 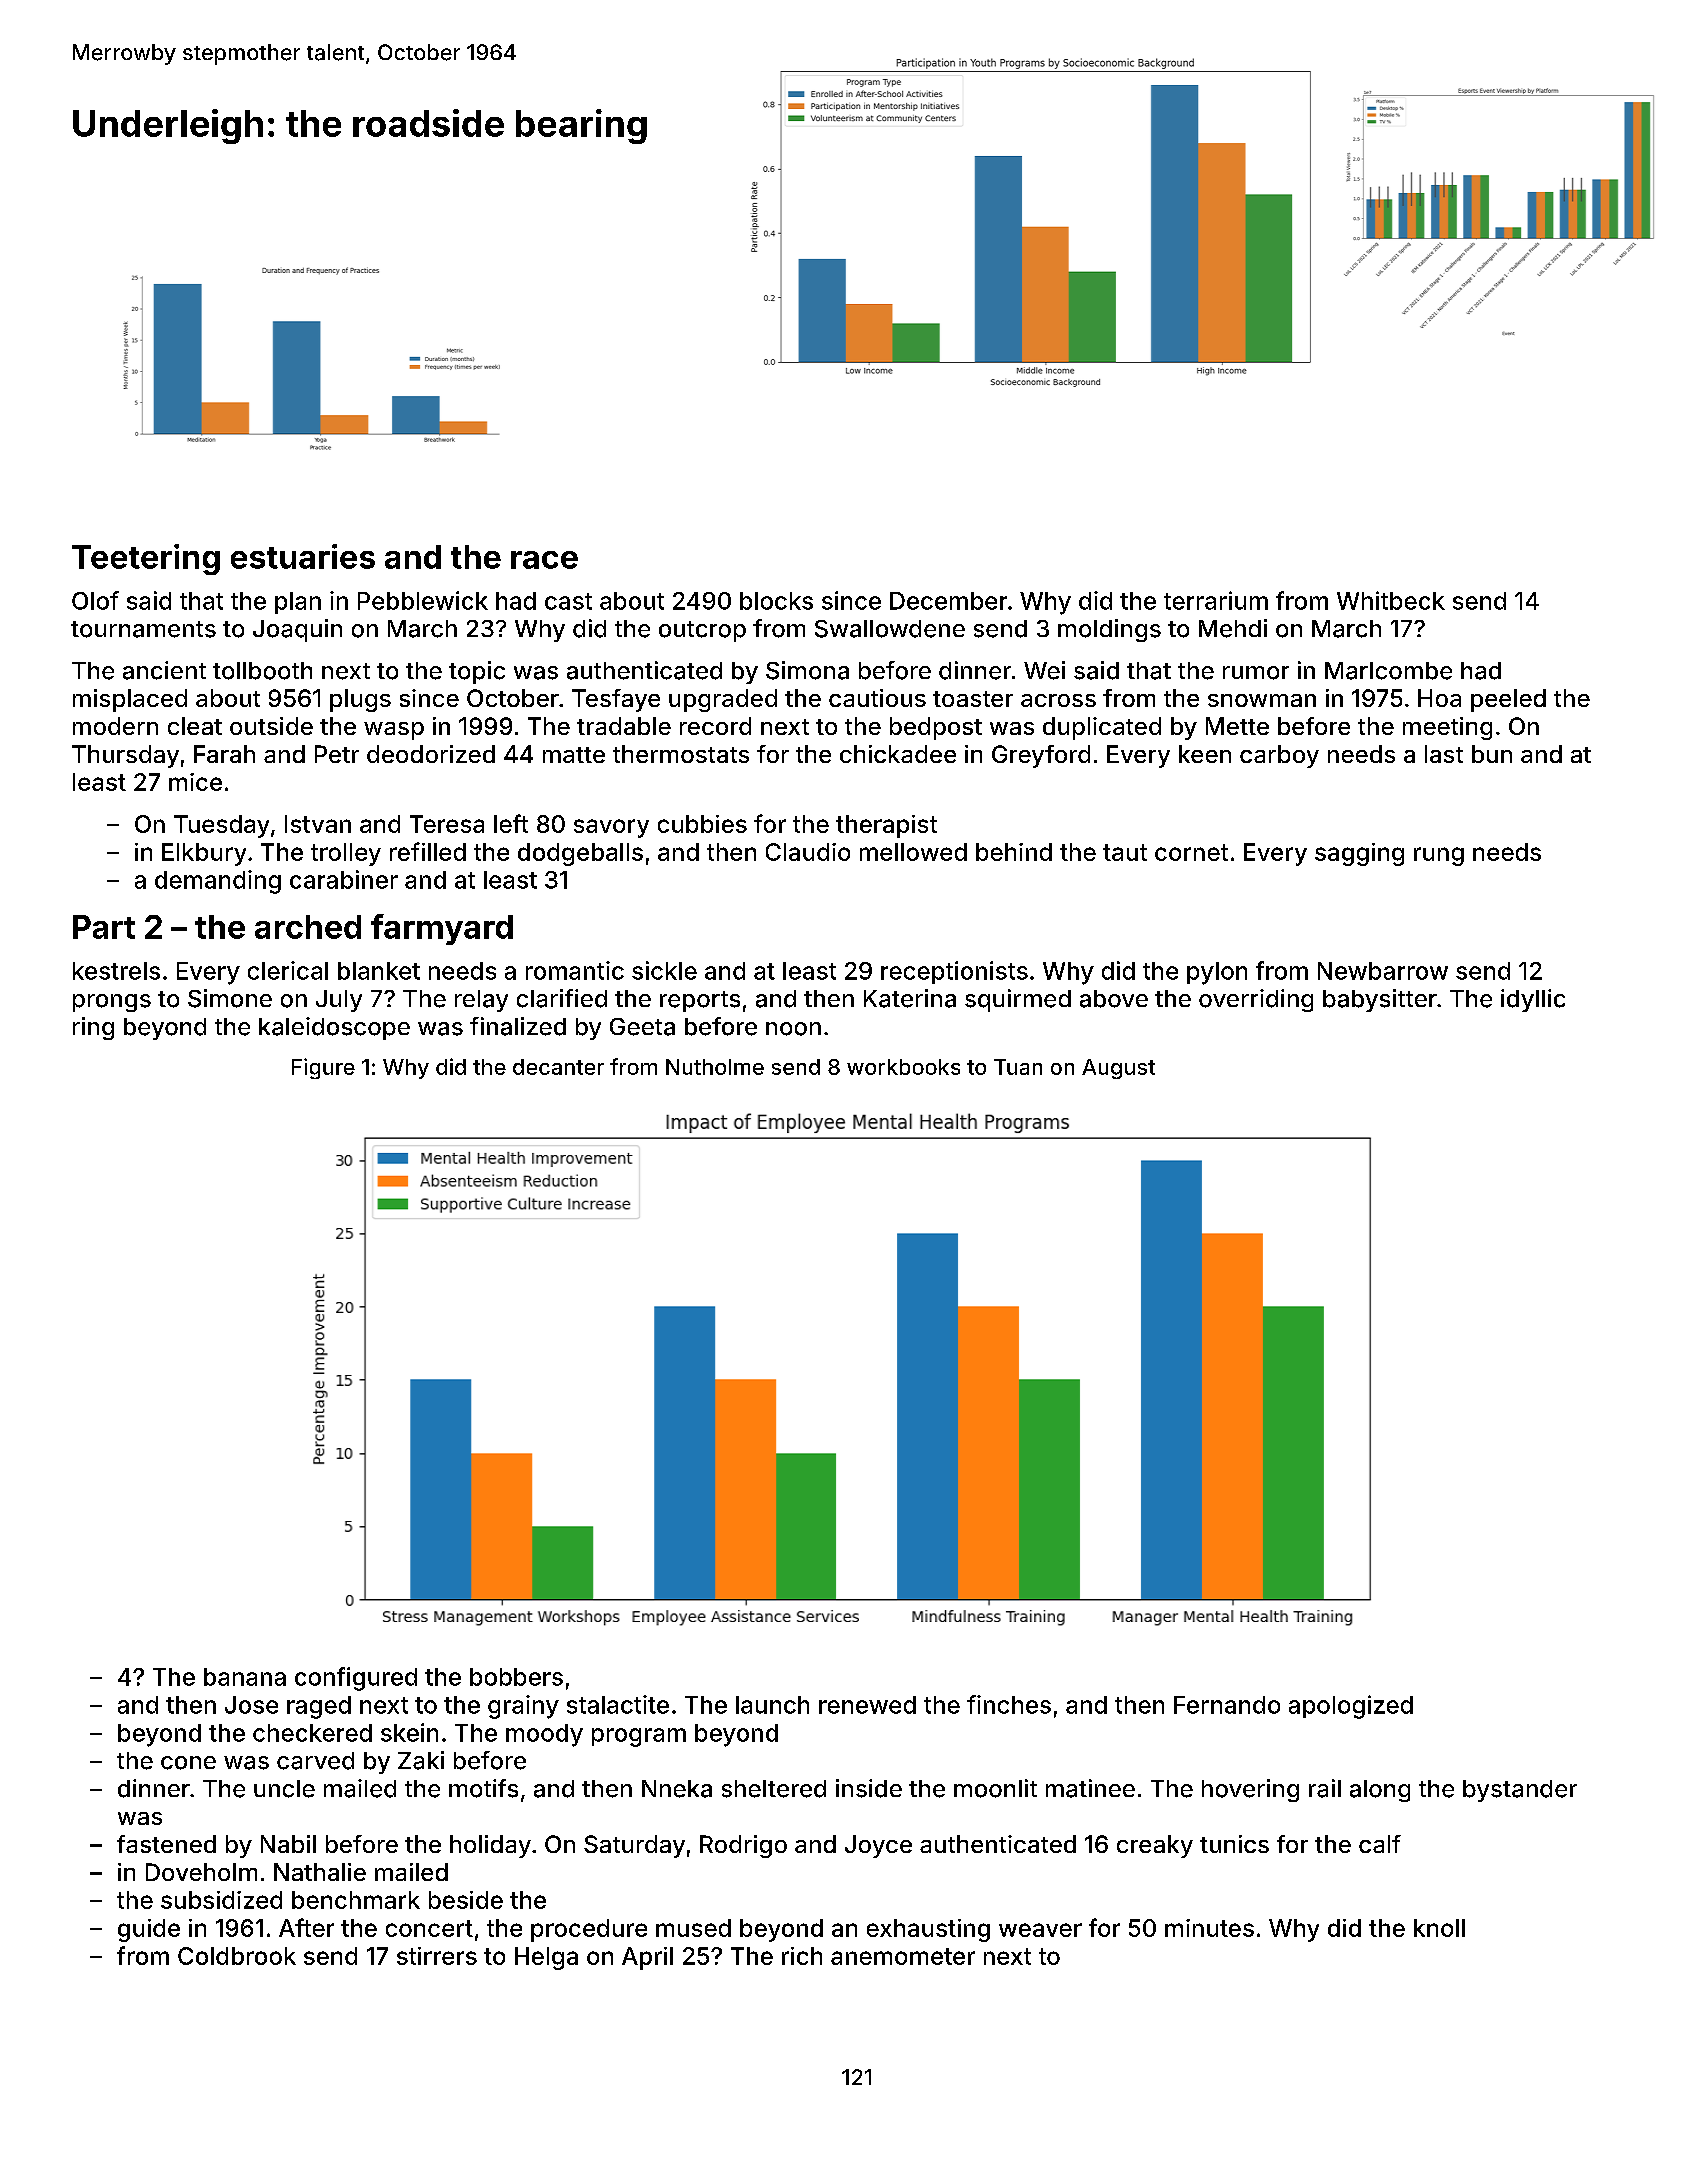 What do you see at coordinates (1018, 1067) in the page?
I see `Tuan` at bounding box center [1018, 1067].
